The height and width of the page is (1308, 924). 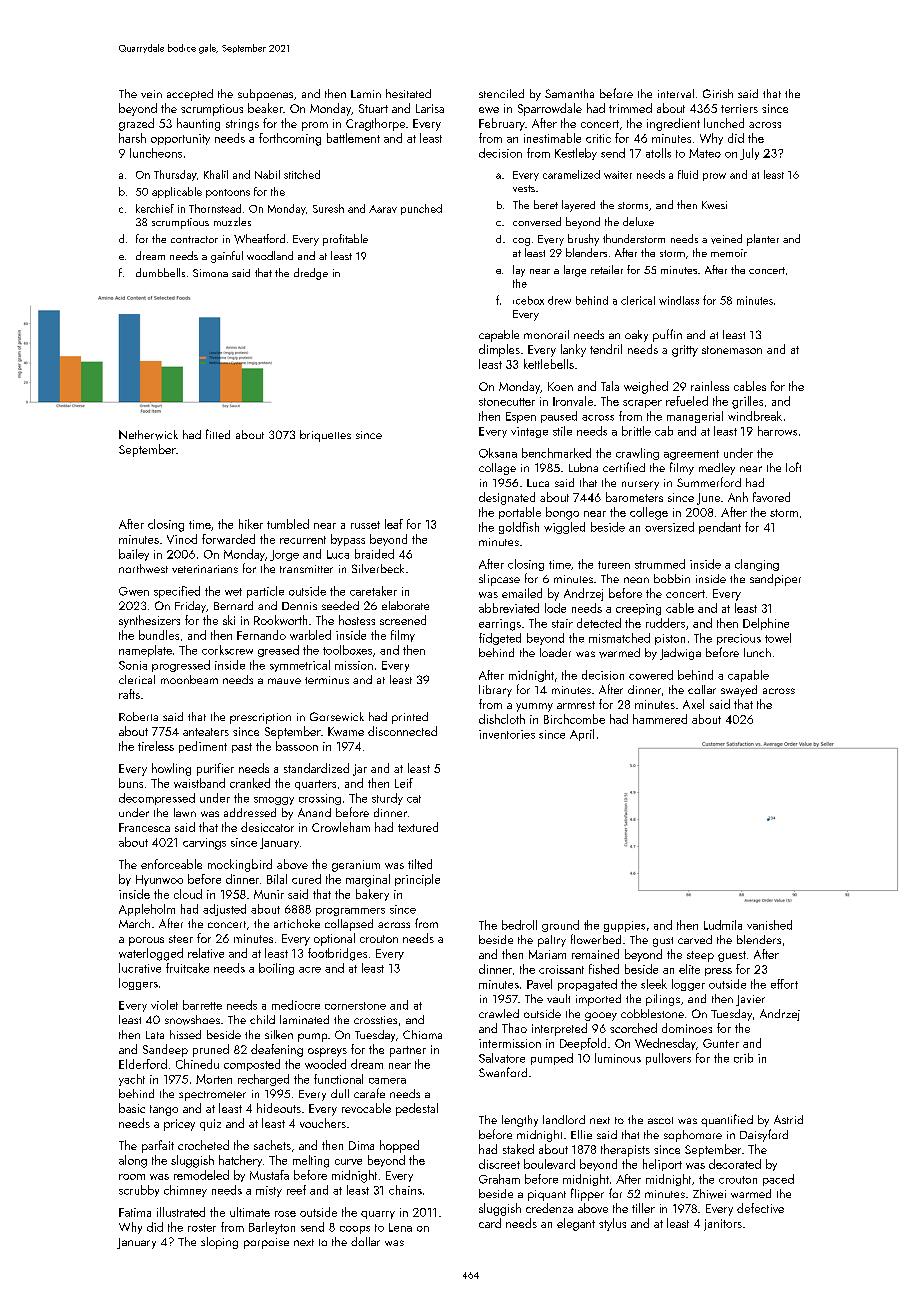 What do you see at coordinates (718, 93) in the page?
I see `Girish` at bounding box center [718, 93].
